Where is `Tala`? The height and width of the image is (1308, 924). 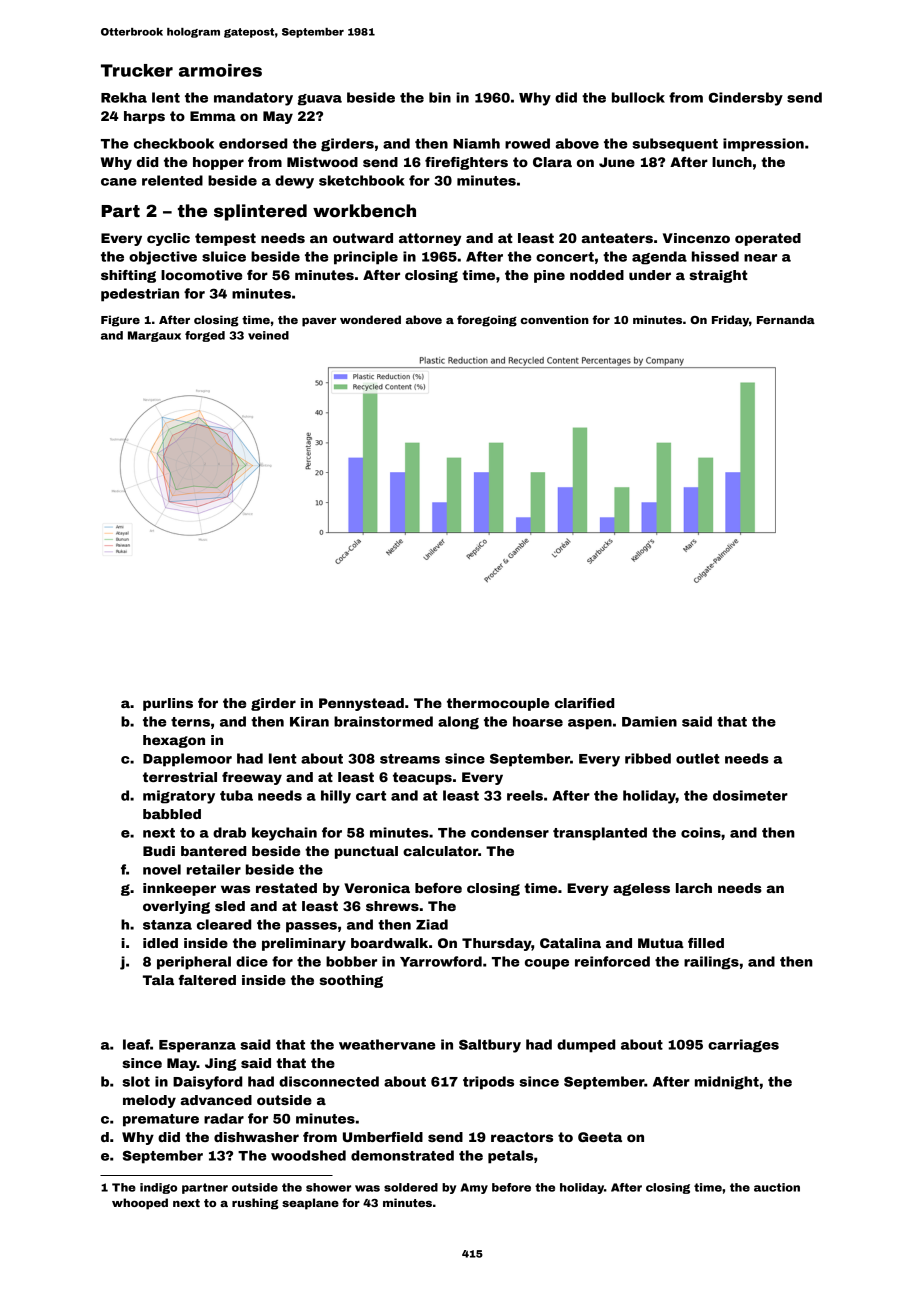 Tala is located at coordinates (158, 980).
